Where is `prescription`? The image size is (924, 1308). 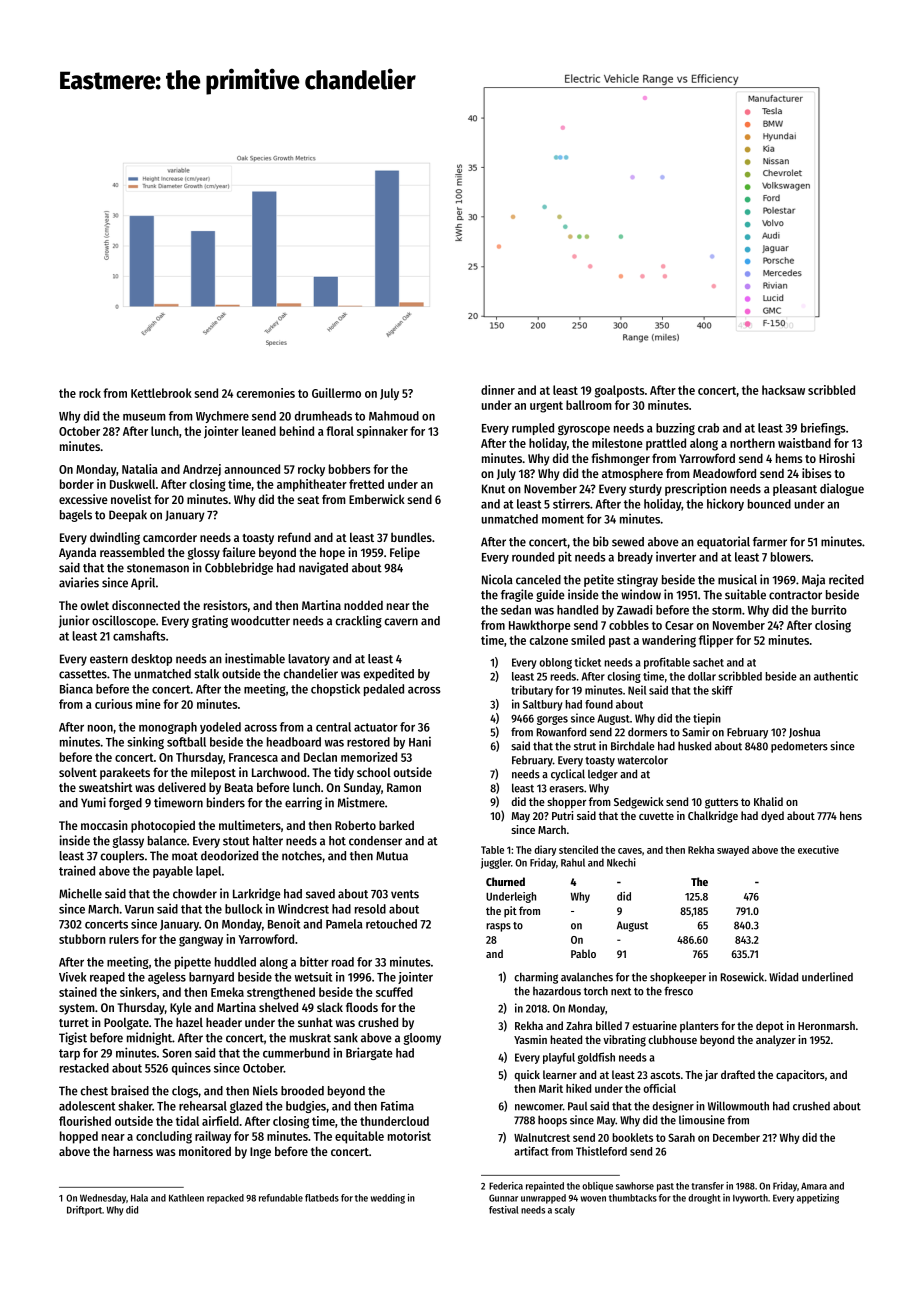 prescription is located at coordinates (696, 489).
